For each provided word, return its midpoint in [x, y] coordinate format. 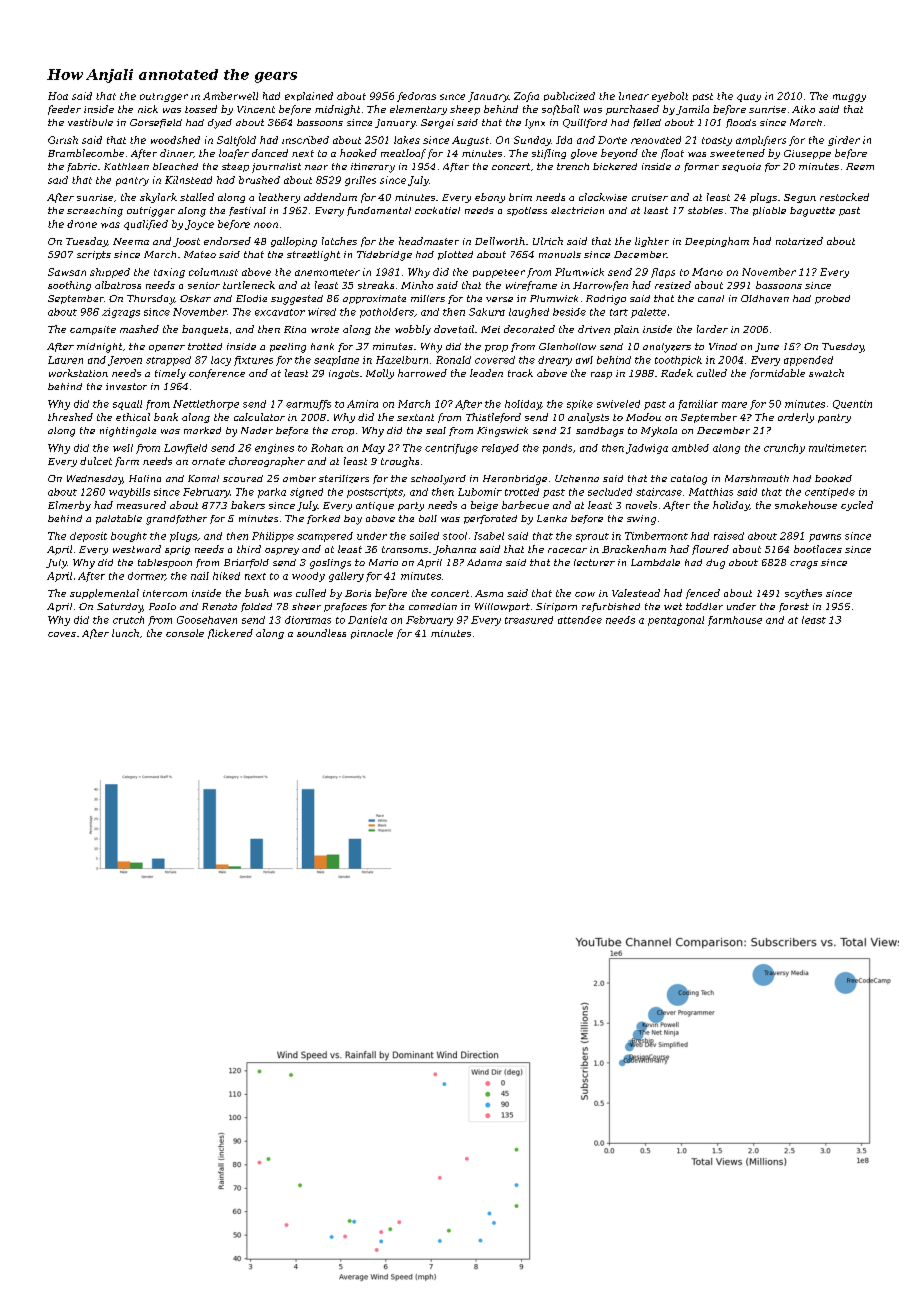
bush [257, 593]
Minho [417, 285]
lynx [535, 124]
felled [647, 123]
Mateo [200, 254]
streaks [376, 285]
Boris [358, 593]
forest [794, 607]
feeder [64, 110]
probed [832, 299]
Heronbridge [515, 480]
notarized [799, 241]
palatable [119, 519]
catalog [689, 480]
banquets [205, 330]
